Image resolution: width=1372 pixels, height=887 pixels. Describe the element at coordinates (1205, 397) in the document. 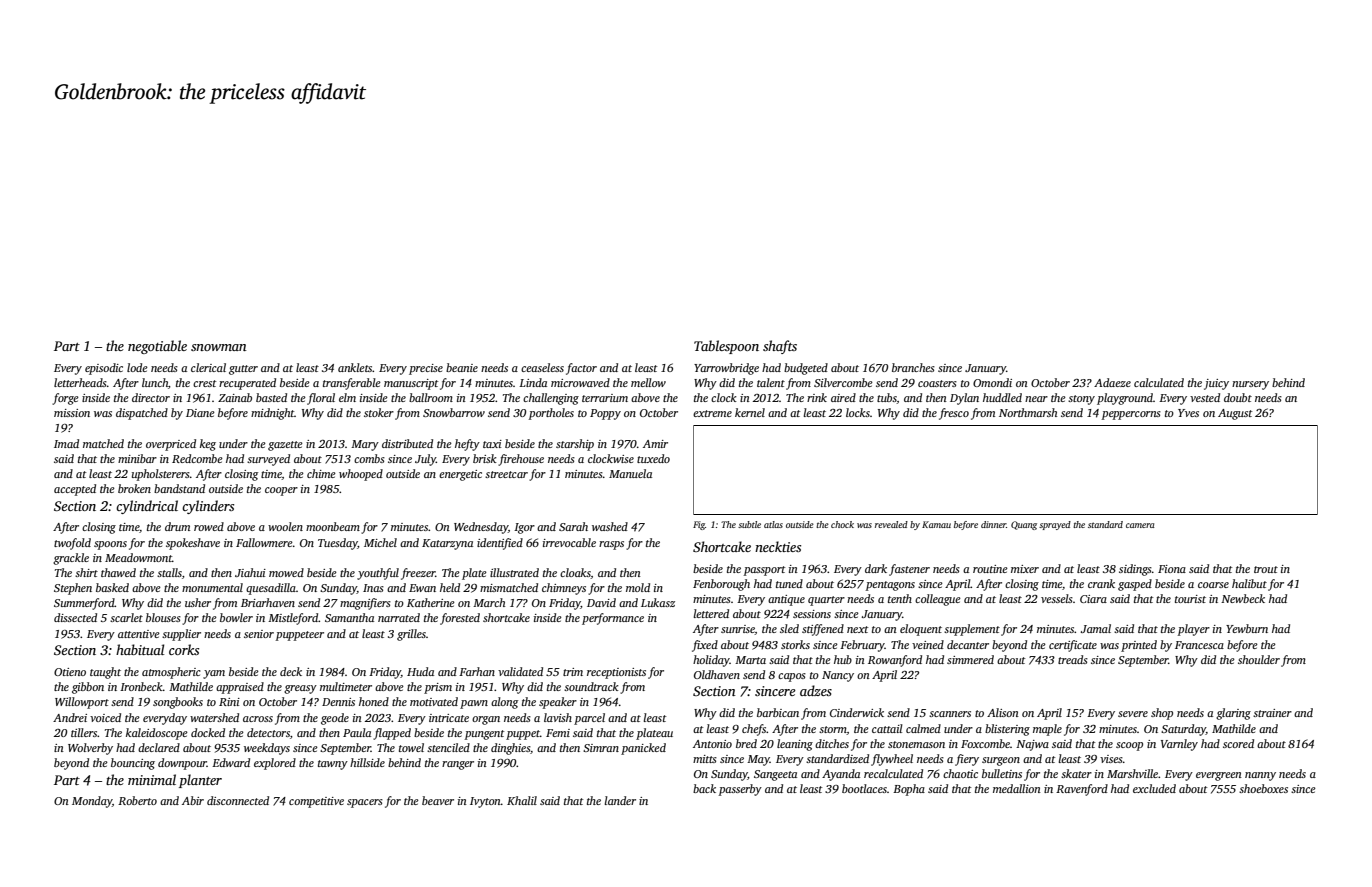

I see `vested` at that location.
